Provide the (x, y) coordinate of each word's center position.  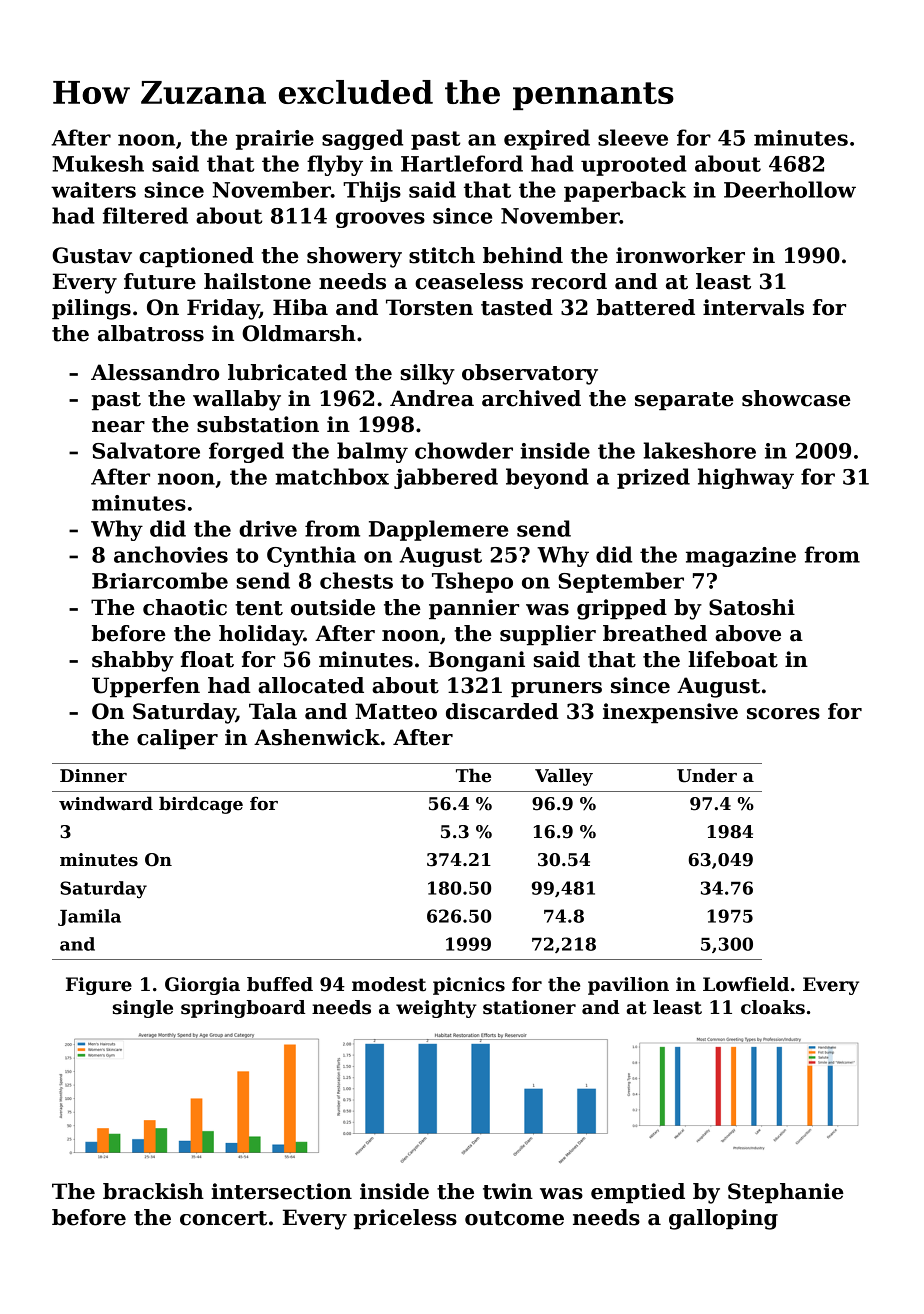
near (118, 427)
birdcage (201, 805)
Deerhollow (790, 189)
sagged (362, 139)
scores (783, 714)
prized (653, 478)
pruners (556, 690)
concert (223, 1218)
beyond (547, 478)
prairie (275, 140)
